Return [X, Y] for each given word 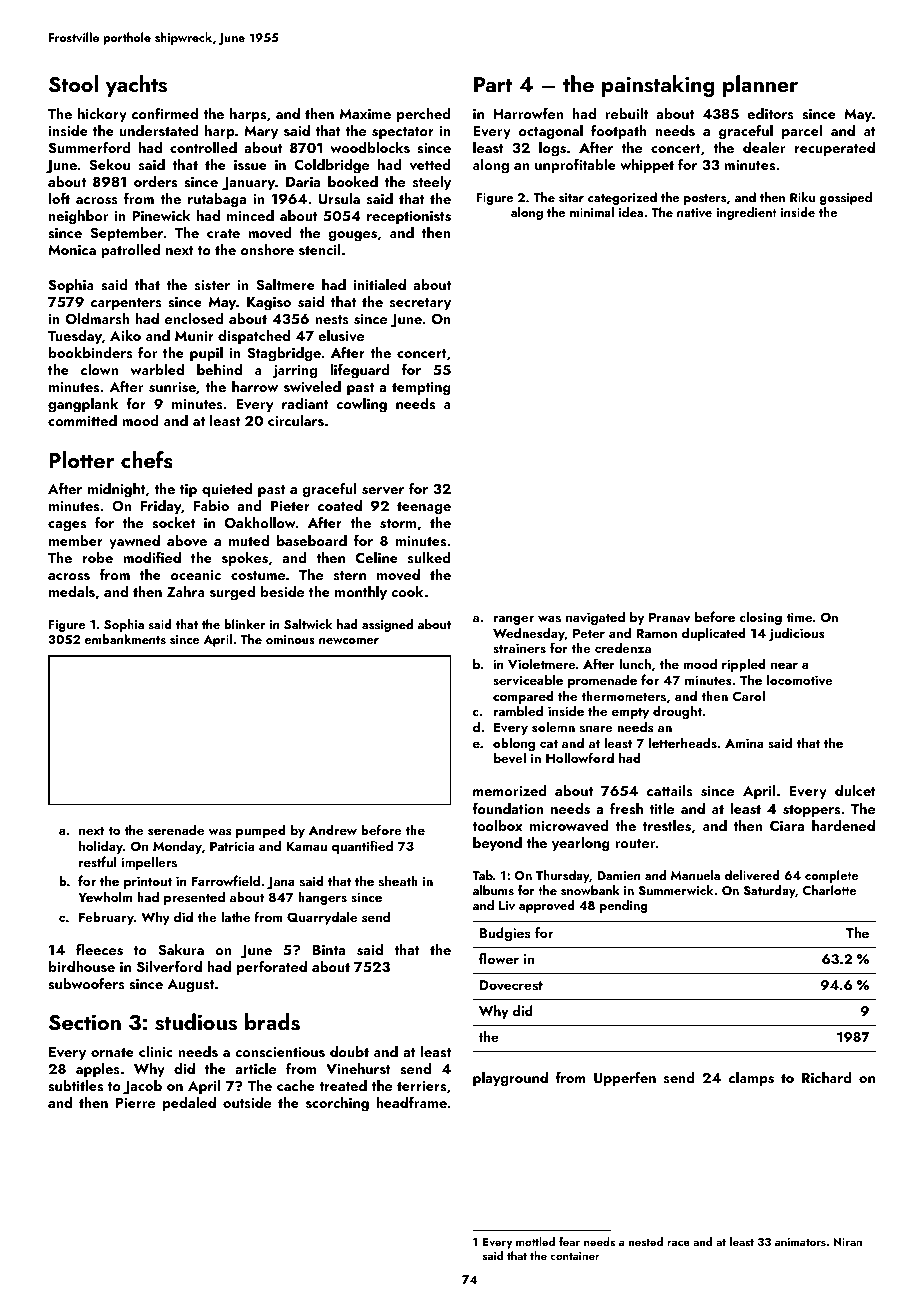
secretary [420, 304]
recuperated [835, 149]
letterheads [683, 742]
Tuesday [75, 337]
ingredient [747, 213]
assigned [387, 625]
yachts [136, 86]
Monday [177, 847]
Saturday [769, 891]
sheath [398, 880]
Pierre [135, 1103]
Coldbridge [331, 166]
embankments [125, 639]
